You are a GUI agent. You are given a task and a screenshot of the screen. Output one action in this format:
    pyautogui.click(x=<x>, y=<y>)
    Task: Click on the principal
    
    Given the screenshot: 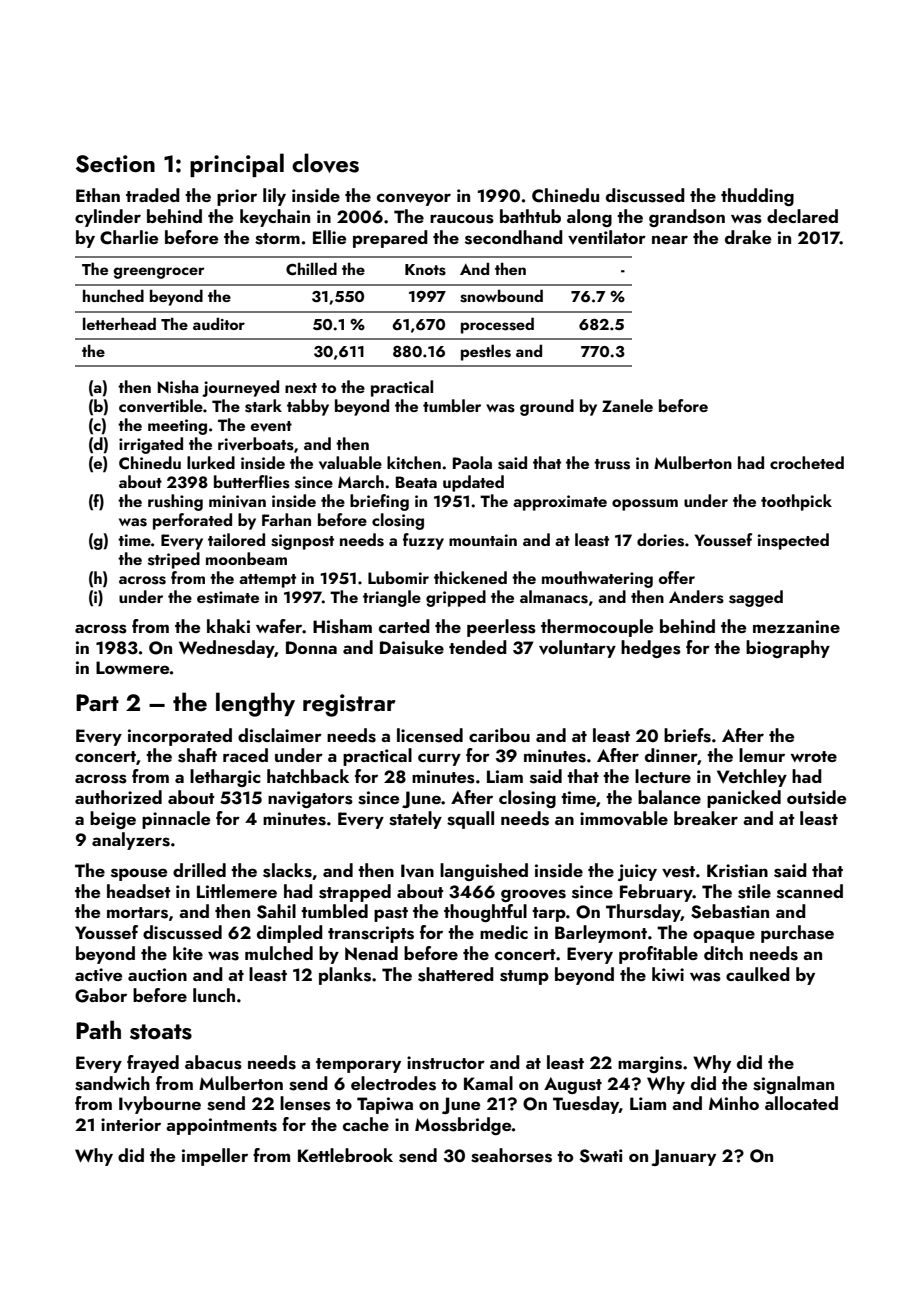 What is the action you would take?
    pyautogui.click(x=237, y=165)
